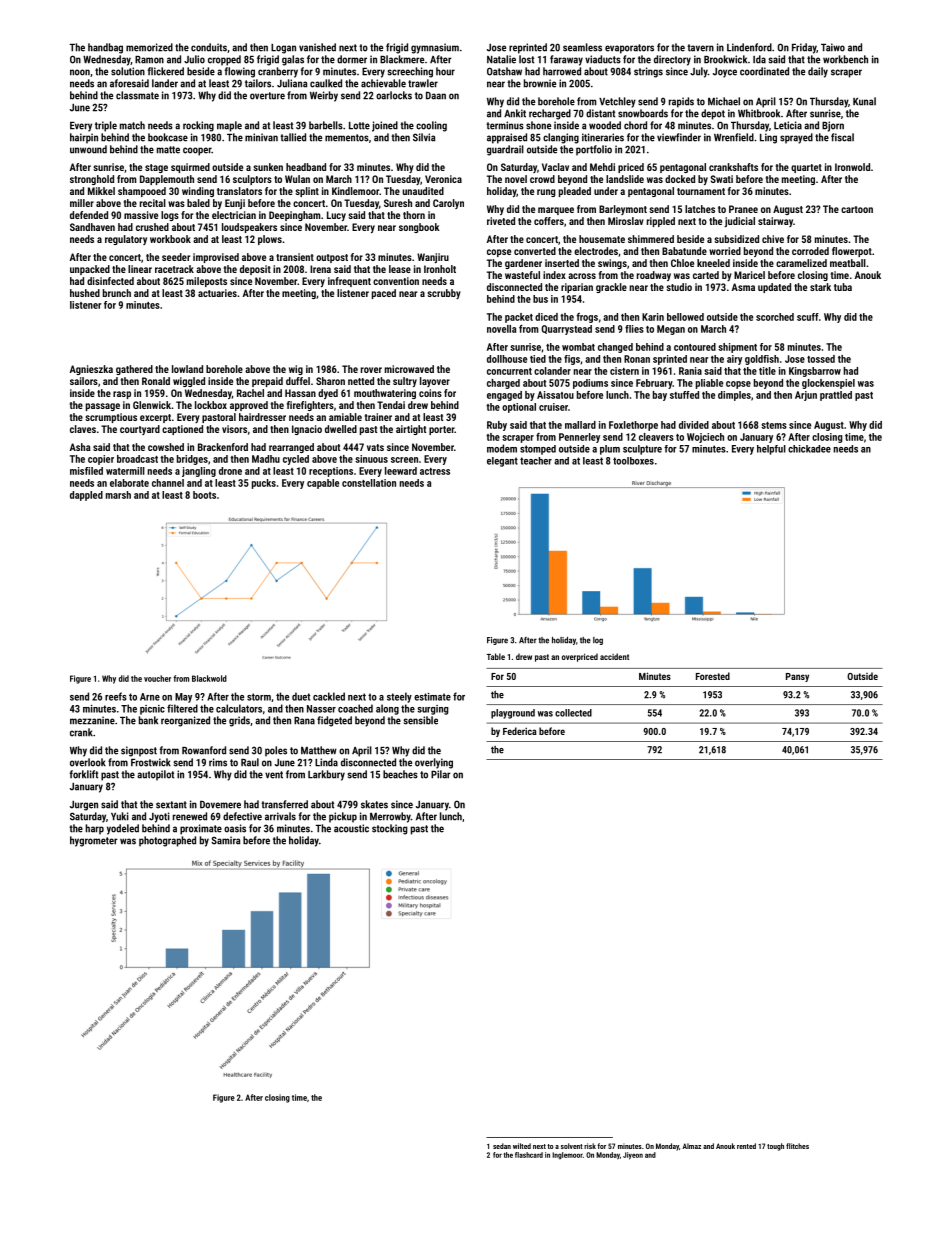  I want to click on Forested, so click(713, 676).
